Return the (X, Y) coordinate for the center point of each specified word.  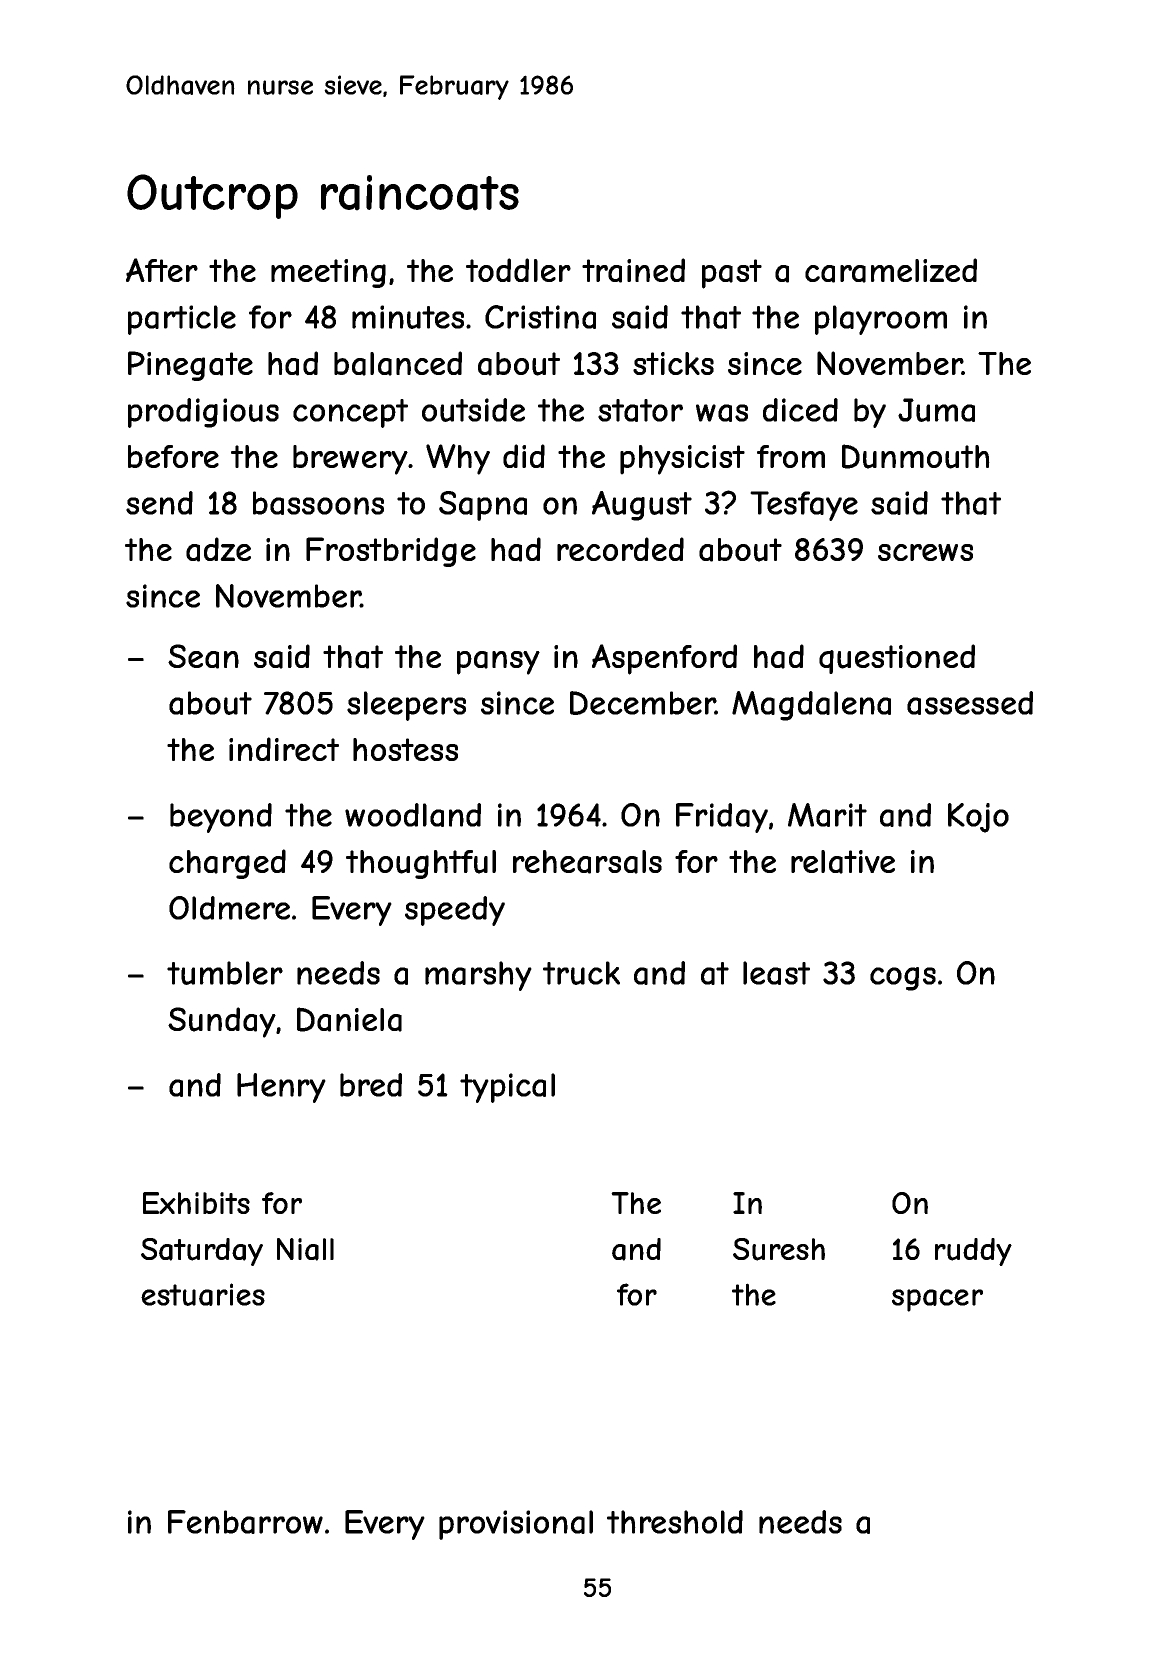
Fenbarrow (245, 1522)
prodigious (203, 413)
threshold (675, 1522)
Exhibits (196, 1203)
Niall (305, 1249)
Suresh (779, 1249)
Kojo (978, 818)
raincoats (420, 193)
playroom (881, 320)
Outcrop (212, 196)
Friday (722, 818)
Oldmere (229, 908)
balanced (398, 363)
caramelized (891, 270)
